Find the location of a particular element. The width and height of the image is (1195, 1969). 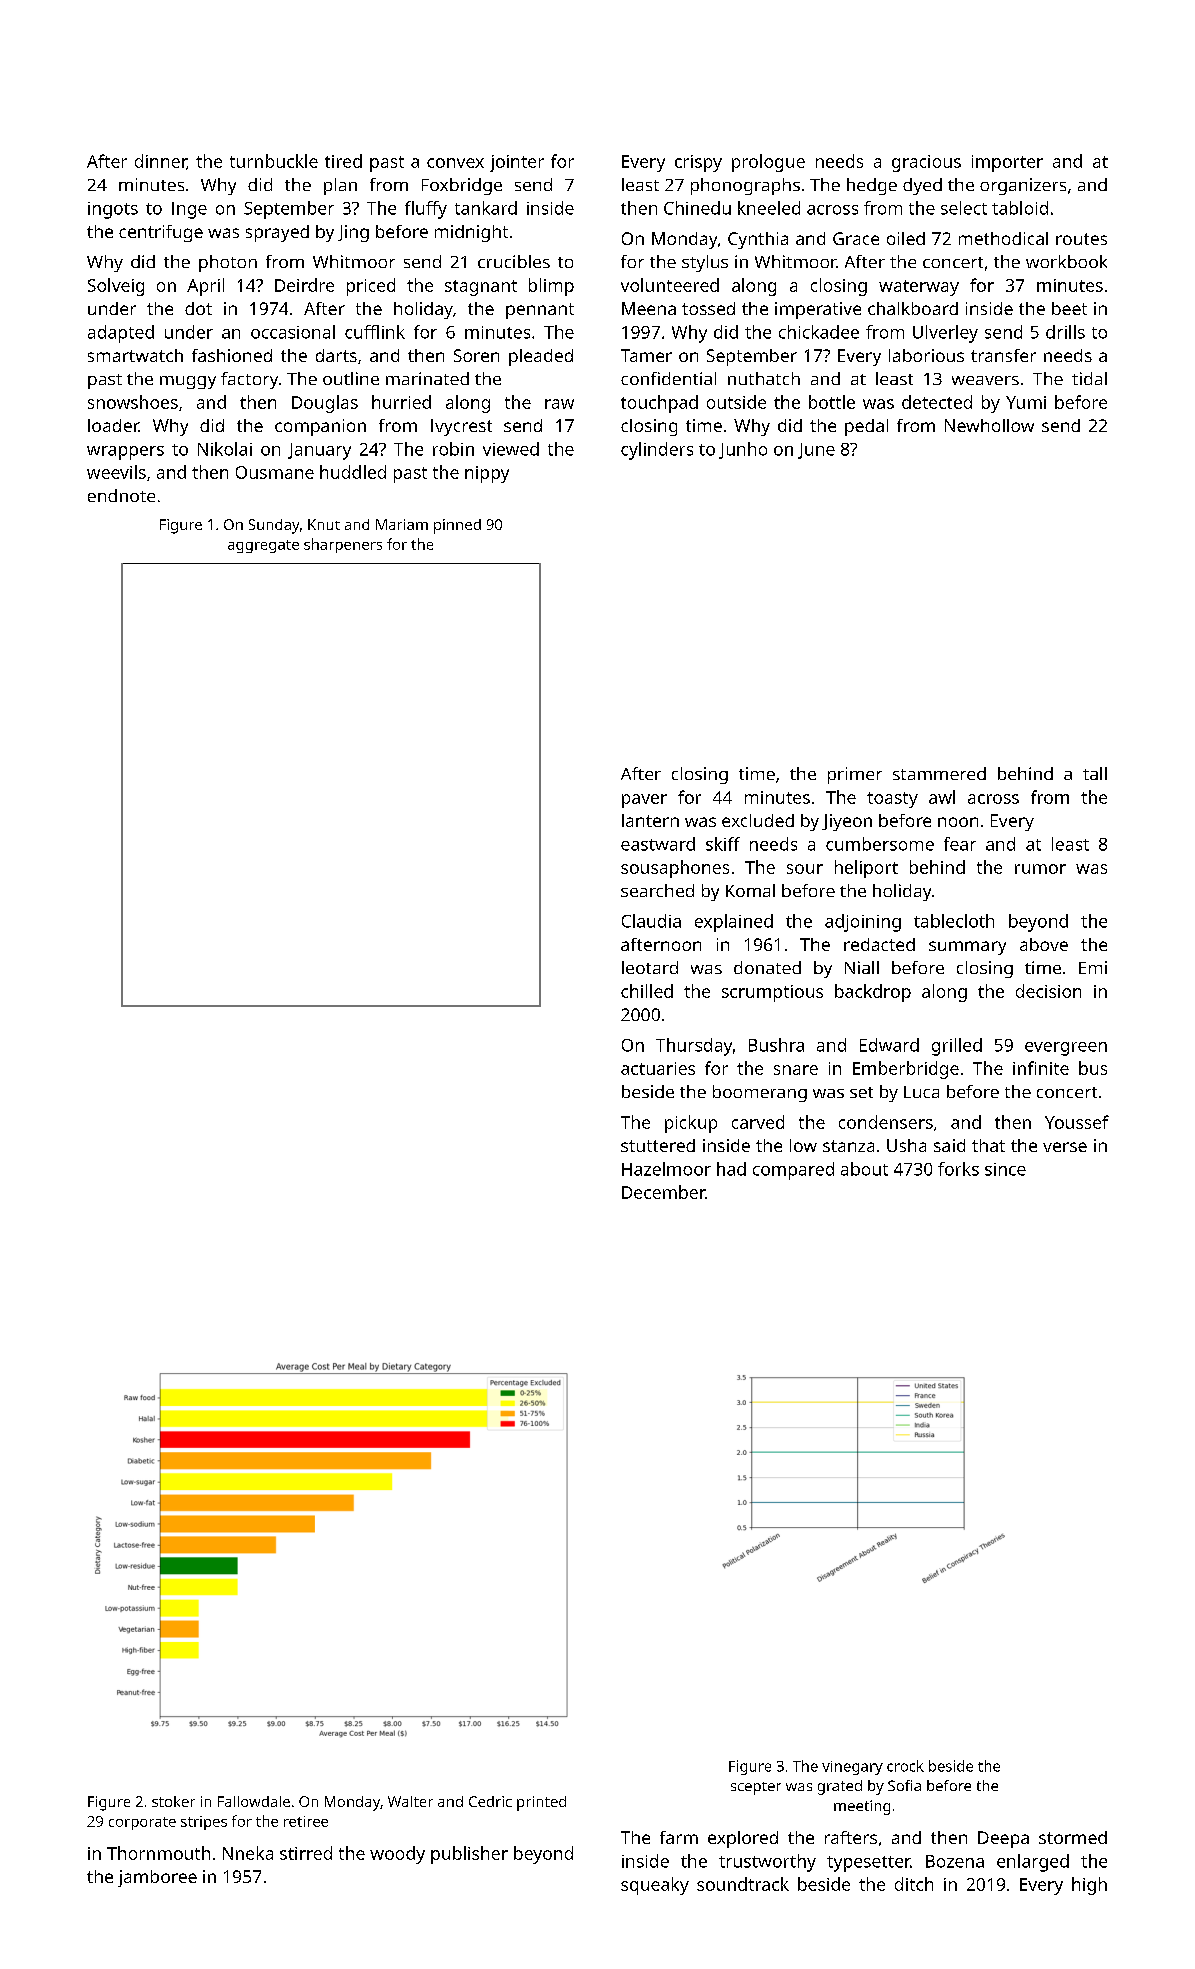

waterway is located at coordinates (919, 288).
